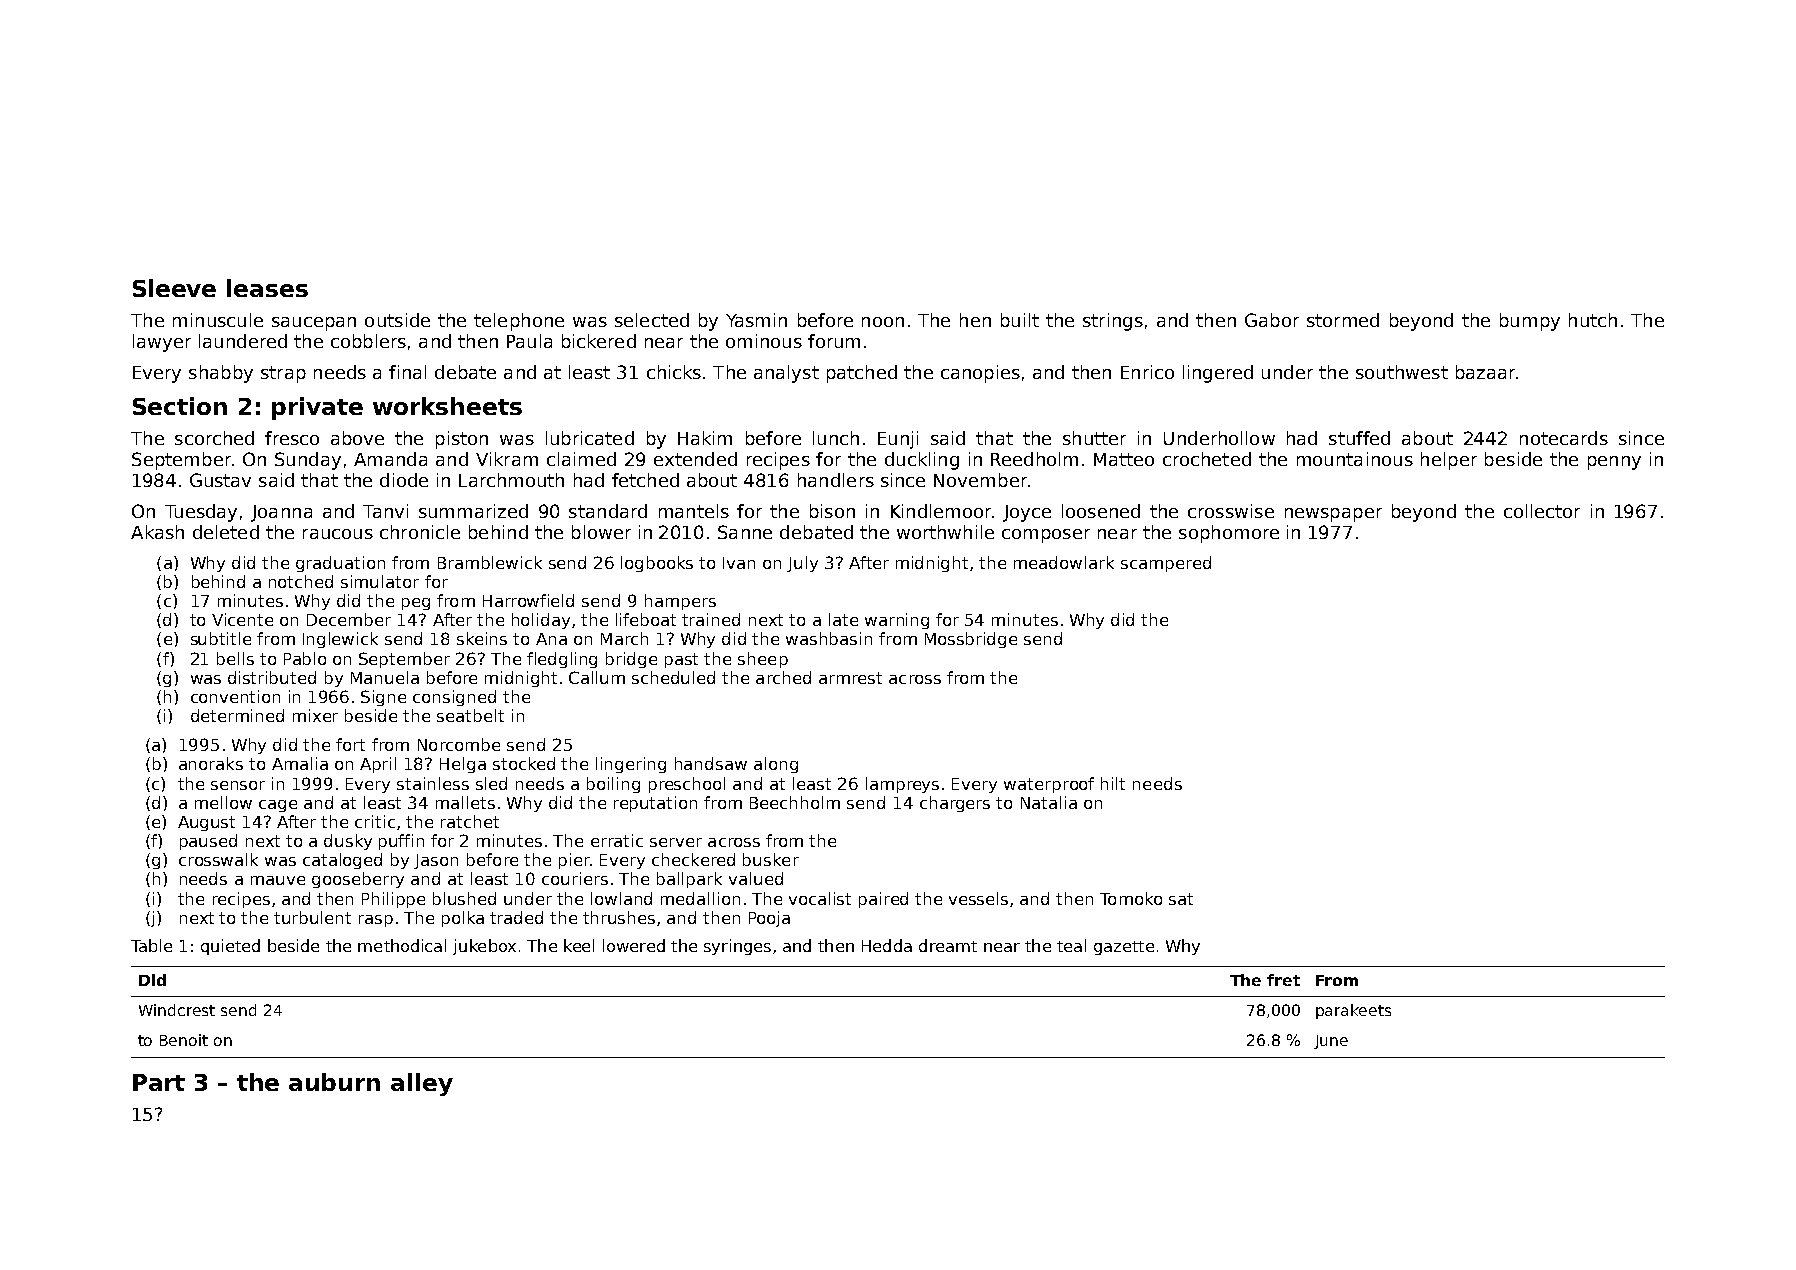 Image resolution: width=1796 pixels, height=1270 pixels. What do you see at coordinates (422, 1084) in the page?
I see `alley` at bounding box center [422, 1084].
